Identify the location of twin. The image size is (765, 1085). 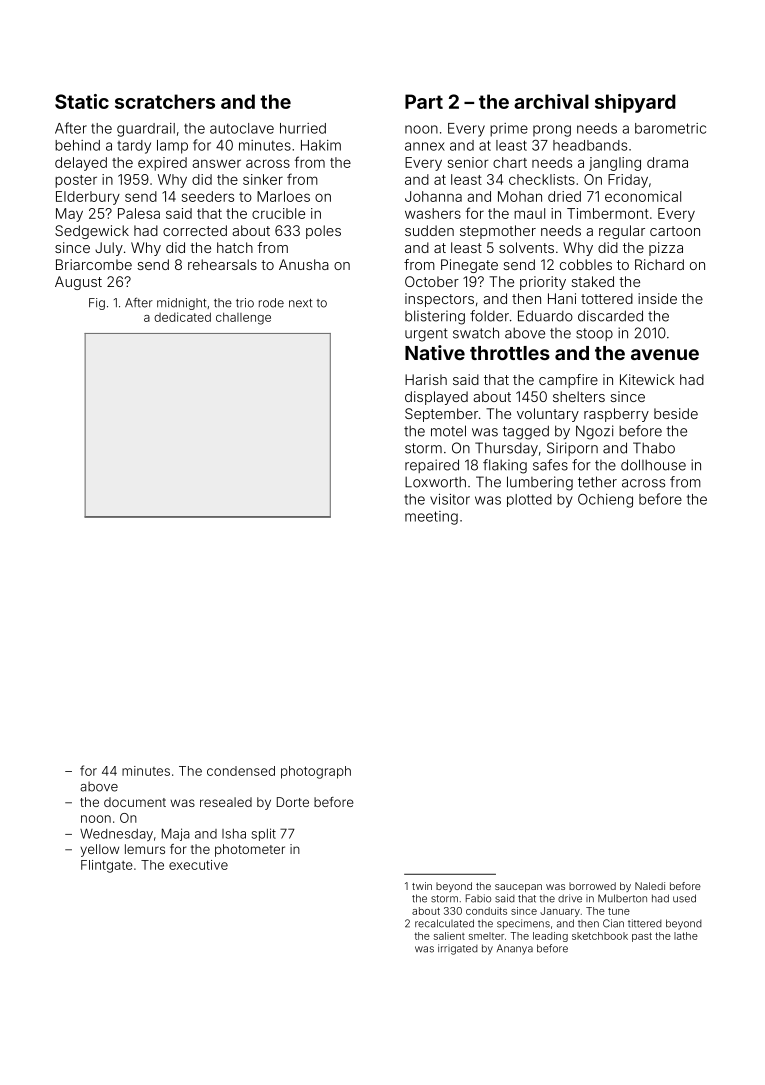
(422, 886).
